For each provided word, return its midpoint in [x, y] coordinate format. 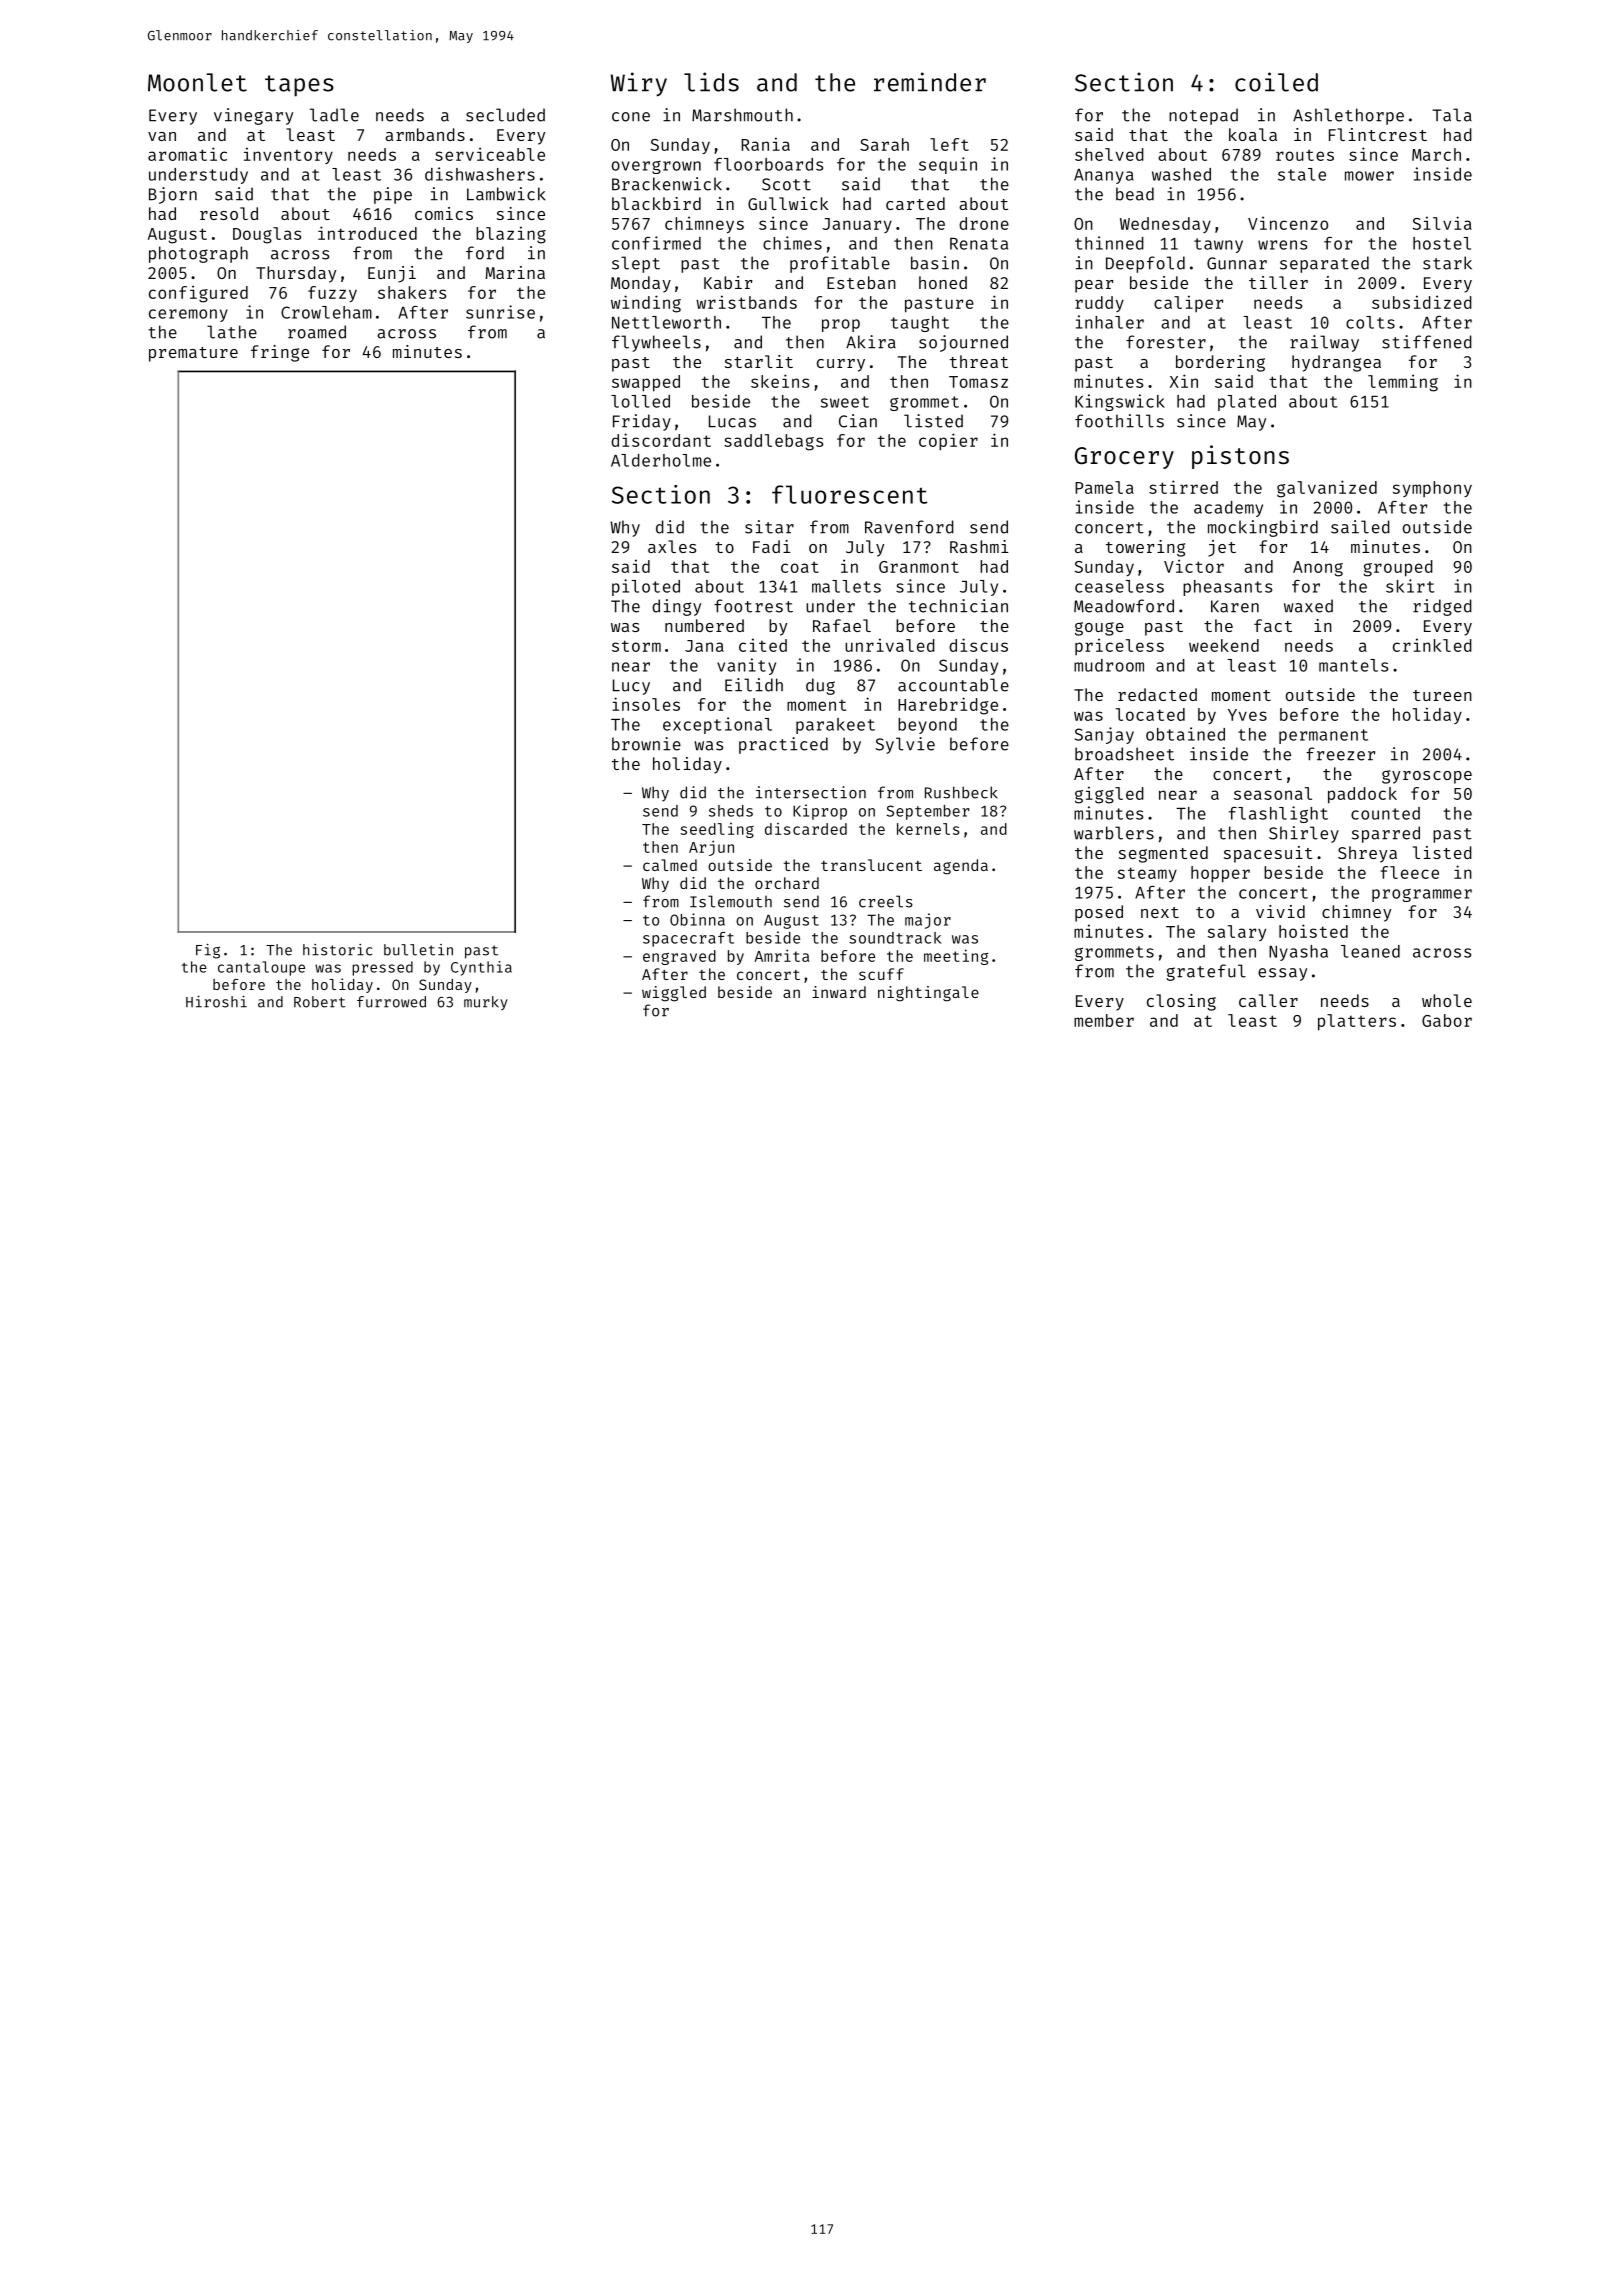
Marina [515, 272]
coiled [1276, 82]
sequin [948, 165]
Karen [1235, 606]
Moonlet [197, 82]
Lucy [631, 687]
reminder [930, 82]
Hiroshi [216, 1002]
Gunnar [1237, 263]
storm [636, 646]
